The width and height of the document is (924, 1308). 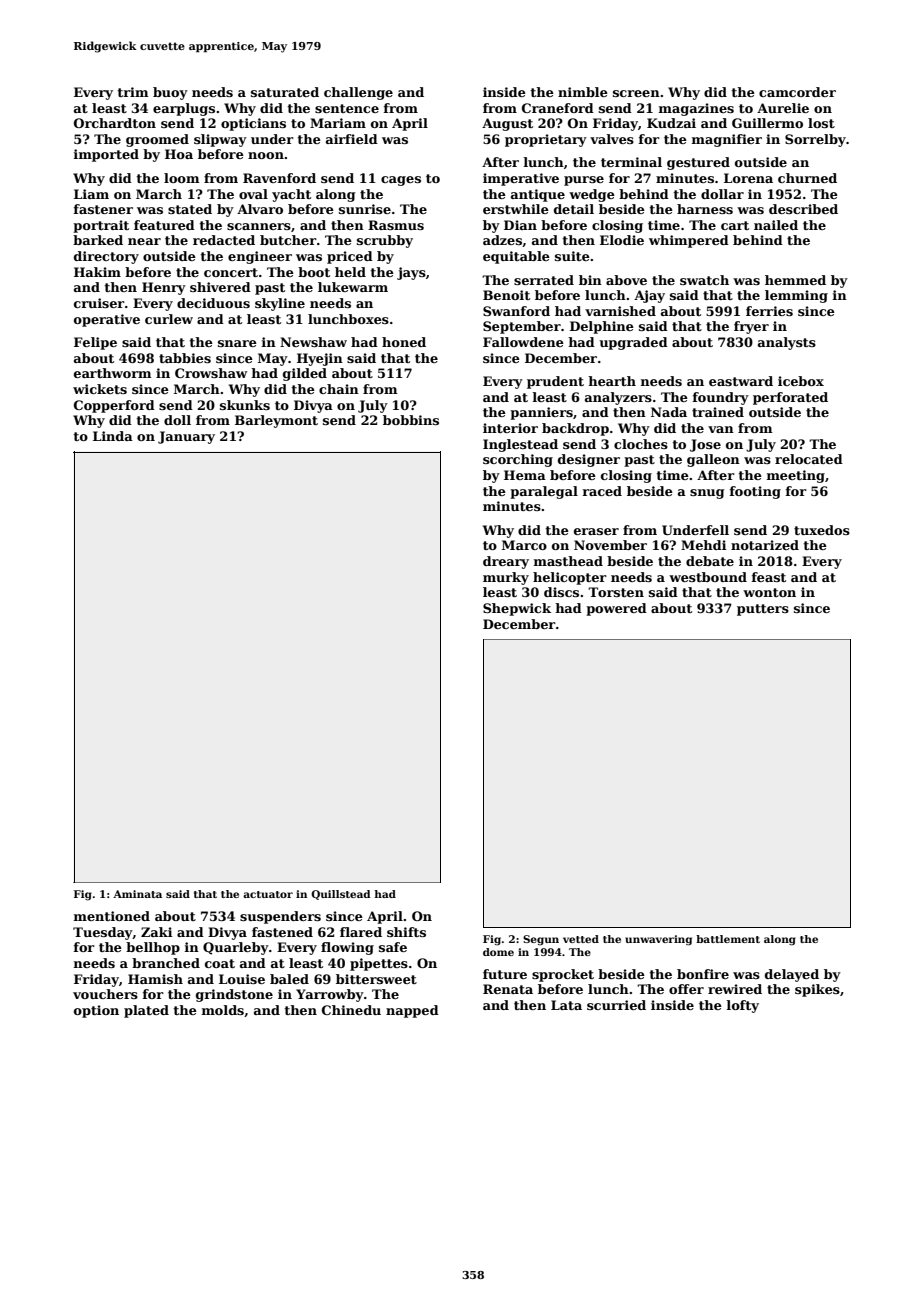 I want to click on sunrise, so click(x=365, y=209).
